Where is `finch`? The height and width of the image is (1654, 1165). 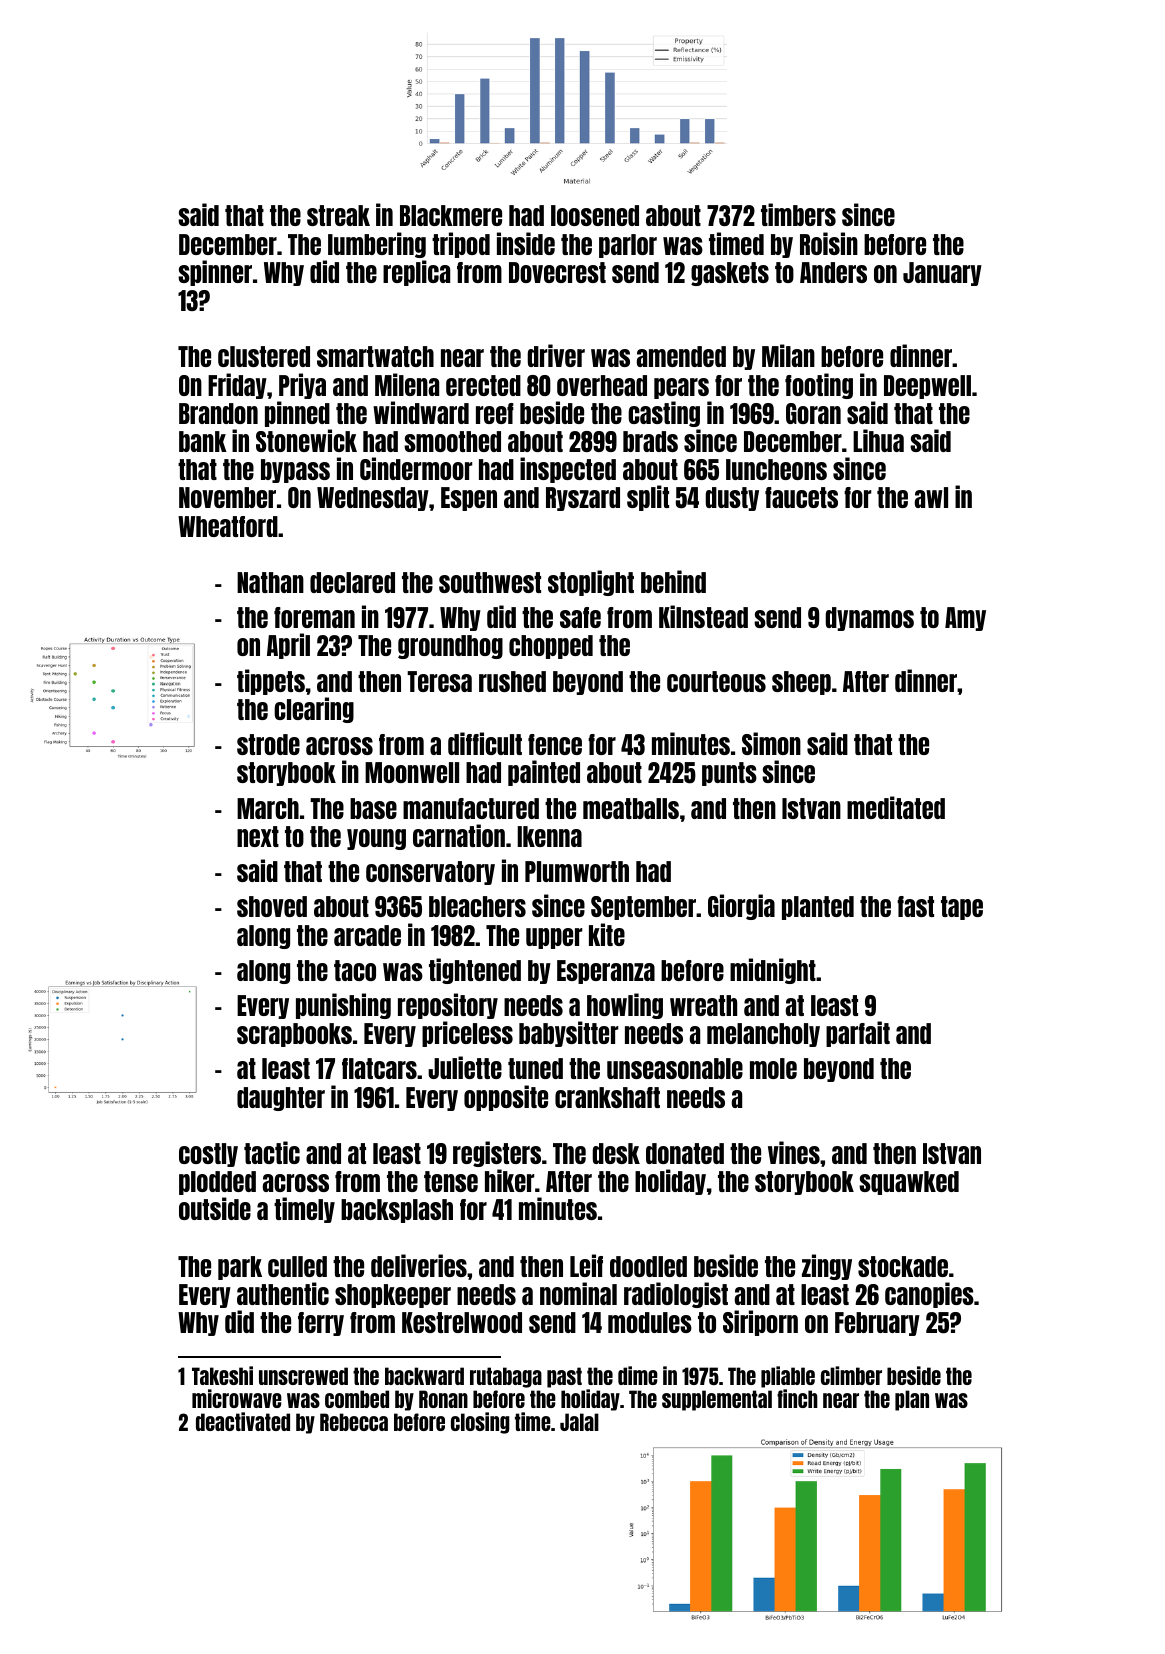 finch is located at coordinates (797, 1398).
